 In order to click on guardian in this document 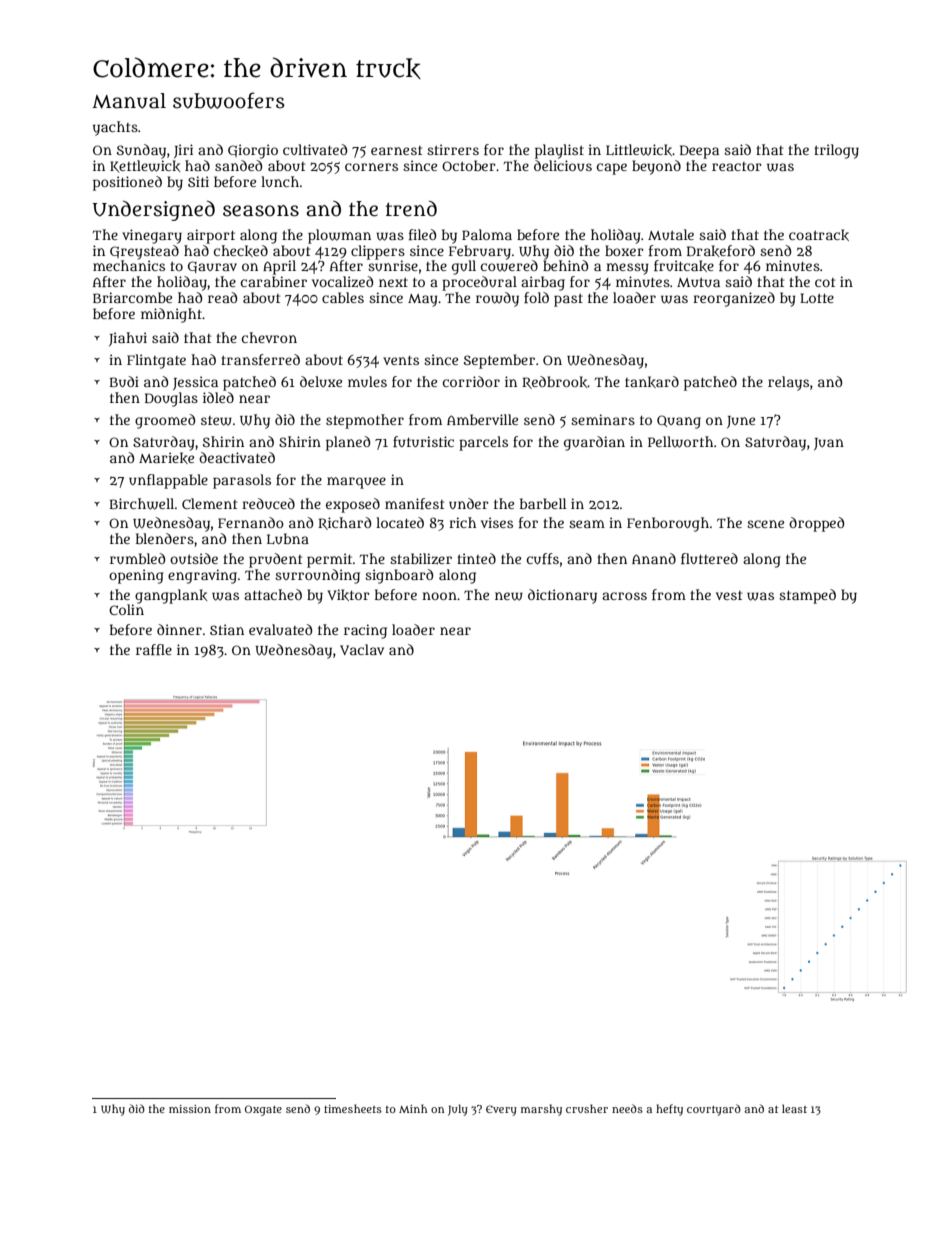, I will do `click(594, 443)`.
